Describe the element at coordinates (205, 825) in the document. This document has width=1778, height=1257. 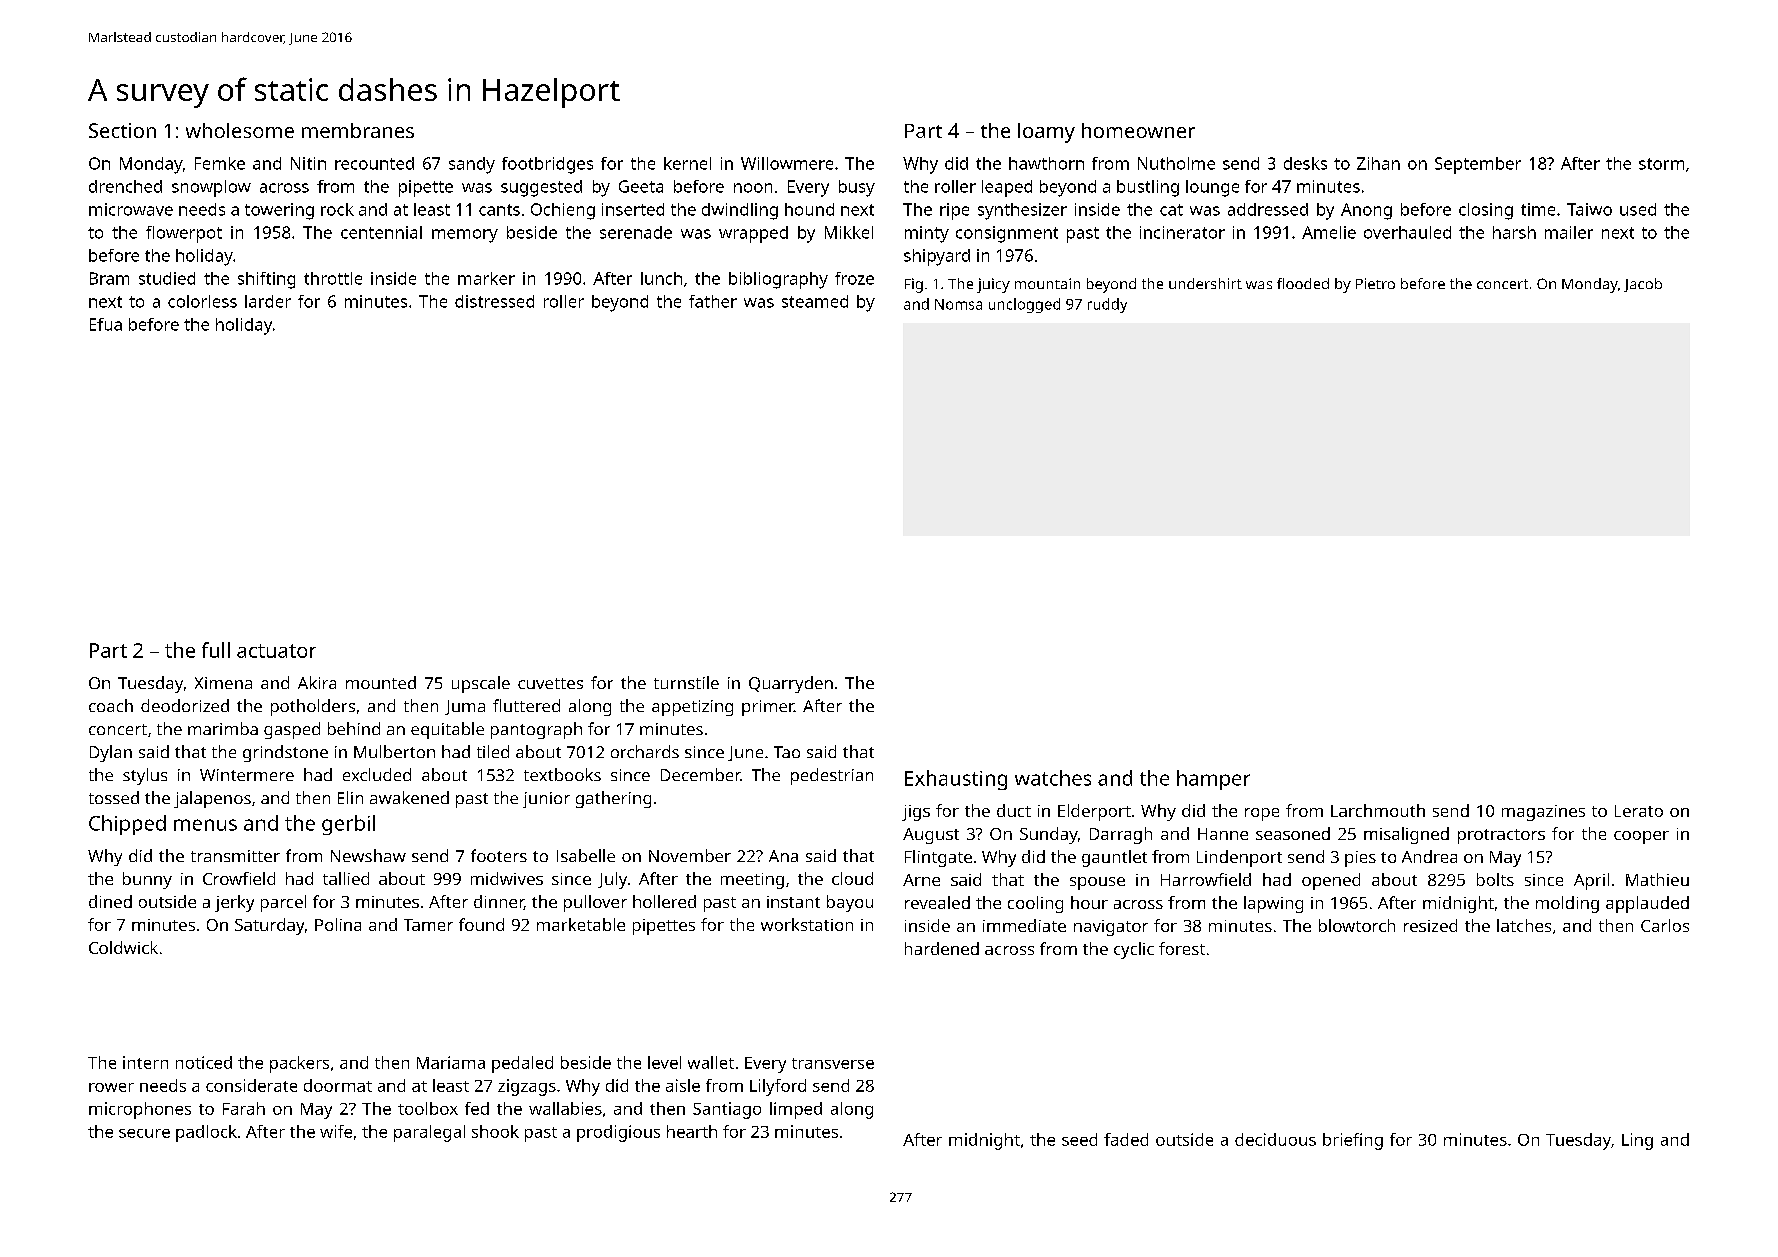
I see `menus` at that location.
